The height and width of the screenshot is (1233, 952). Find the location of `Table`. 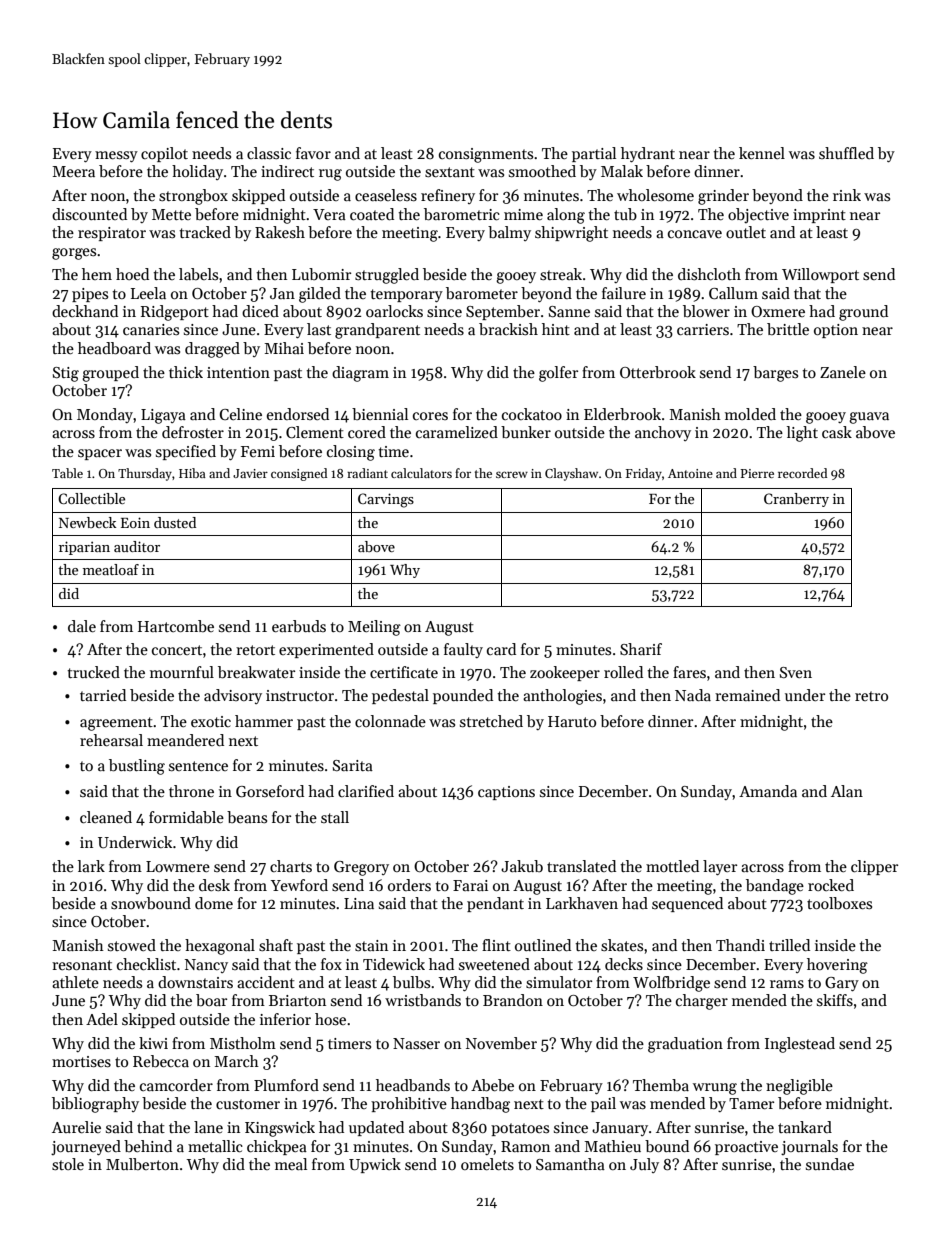

Table is located at coordinates (67, 473).
